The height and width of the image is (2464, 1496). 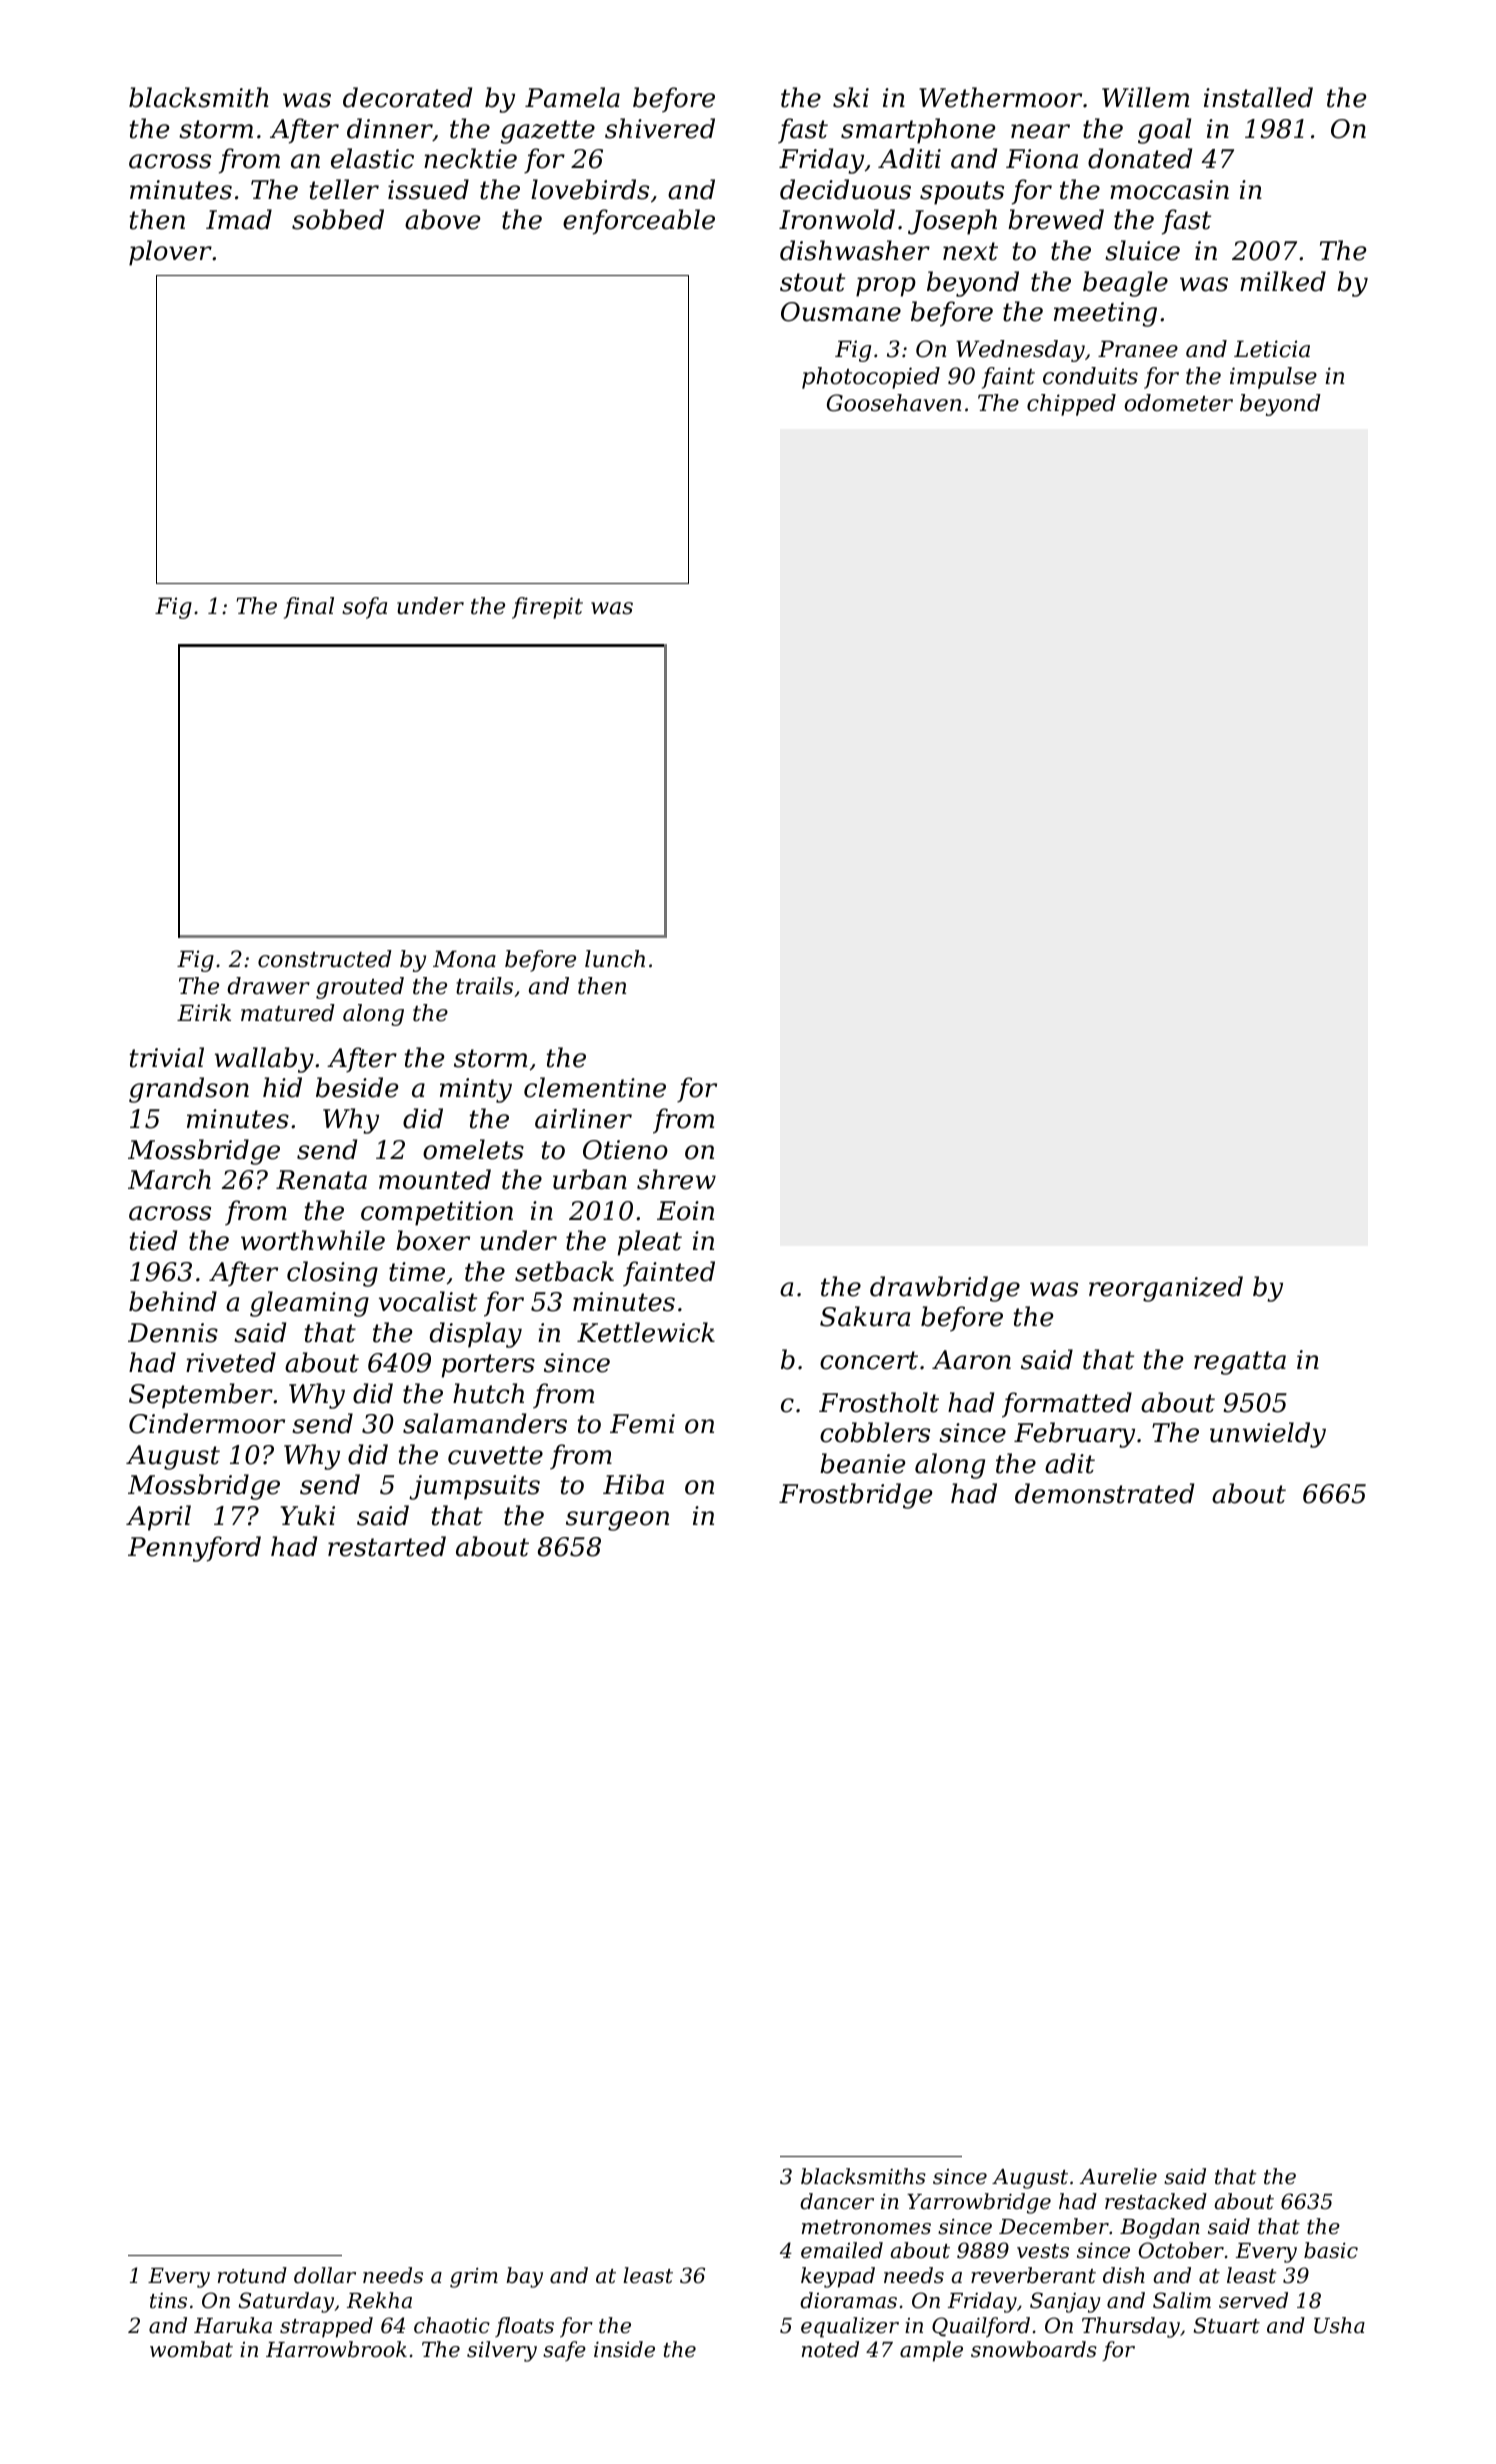 I want to click on decorated, so click(x=407, y=97).
